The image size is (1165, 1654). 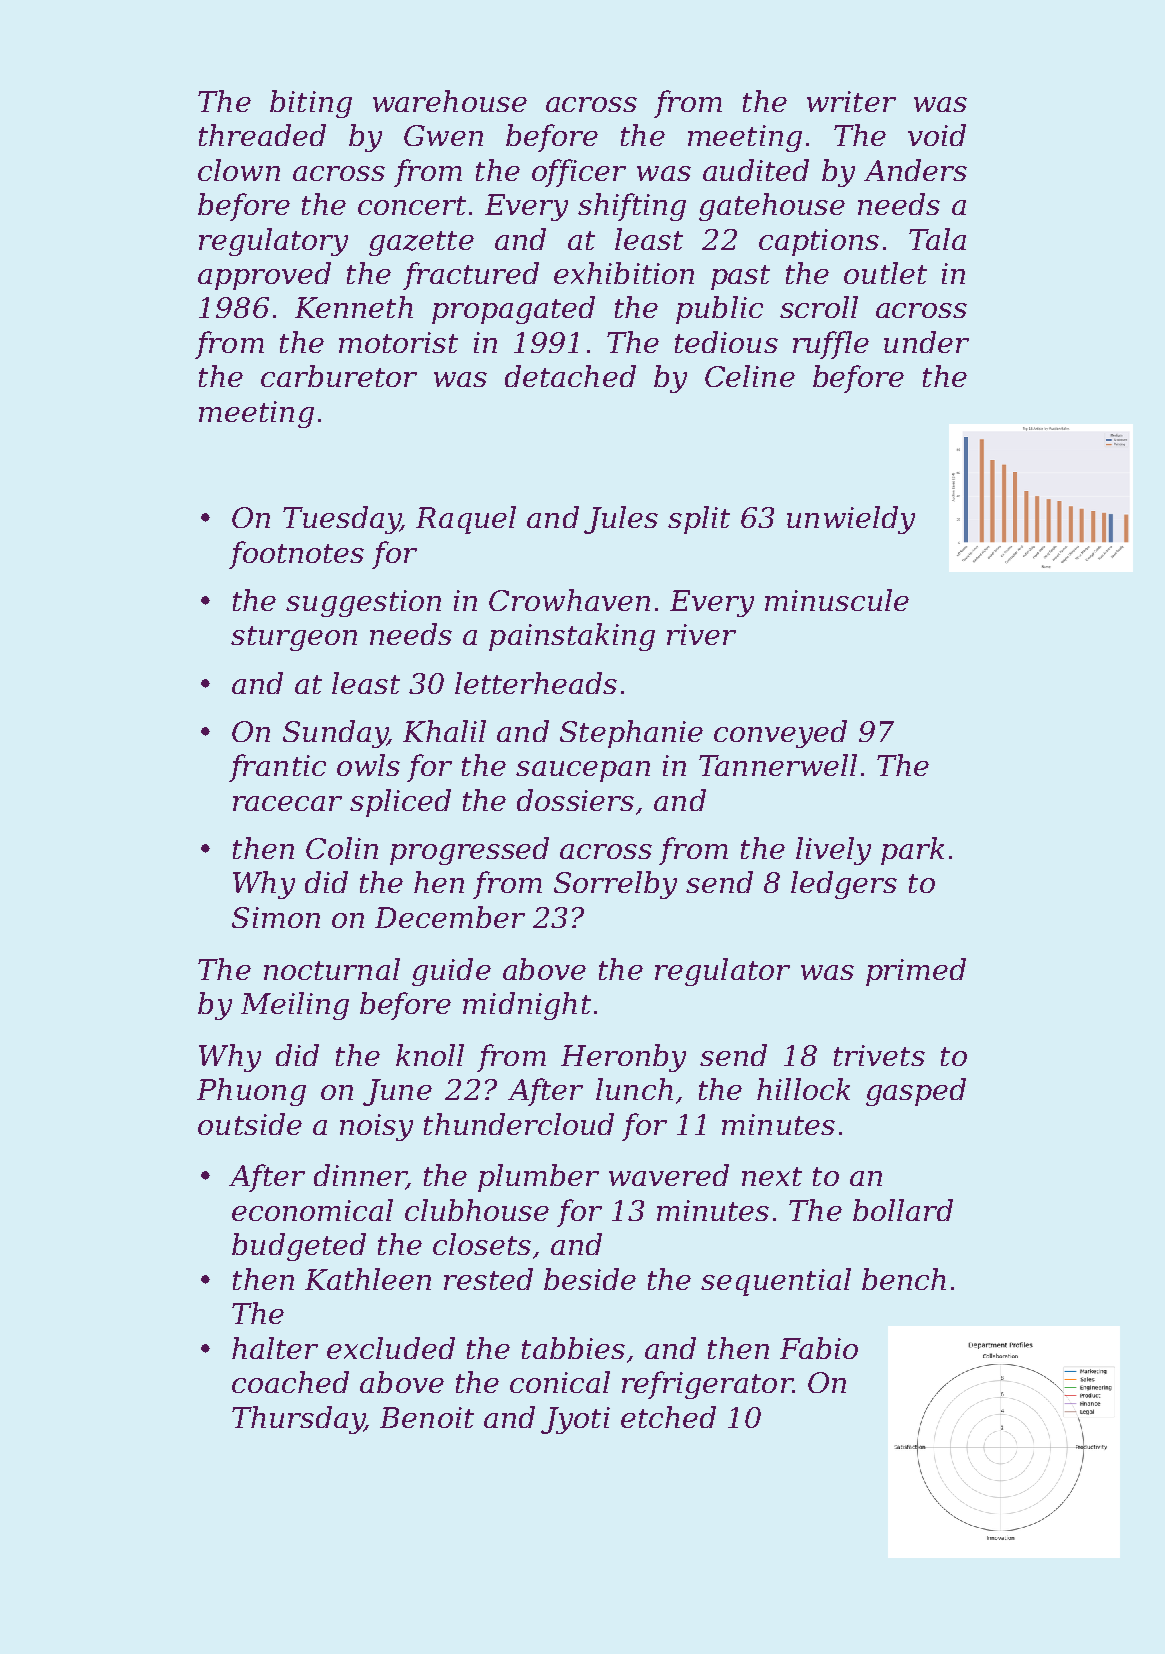 What do you see at coordinates (632, 207) in the screenshot?
I see `shifting` at bounding box center [632, 207].
